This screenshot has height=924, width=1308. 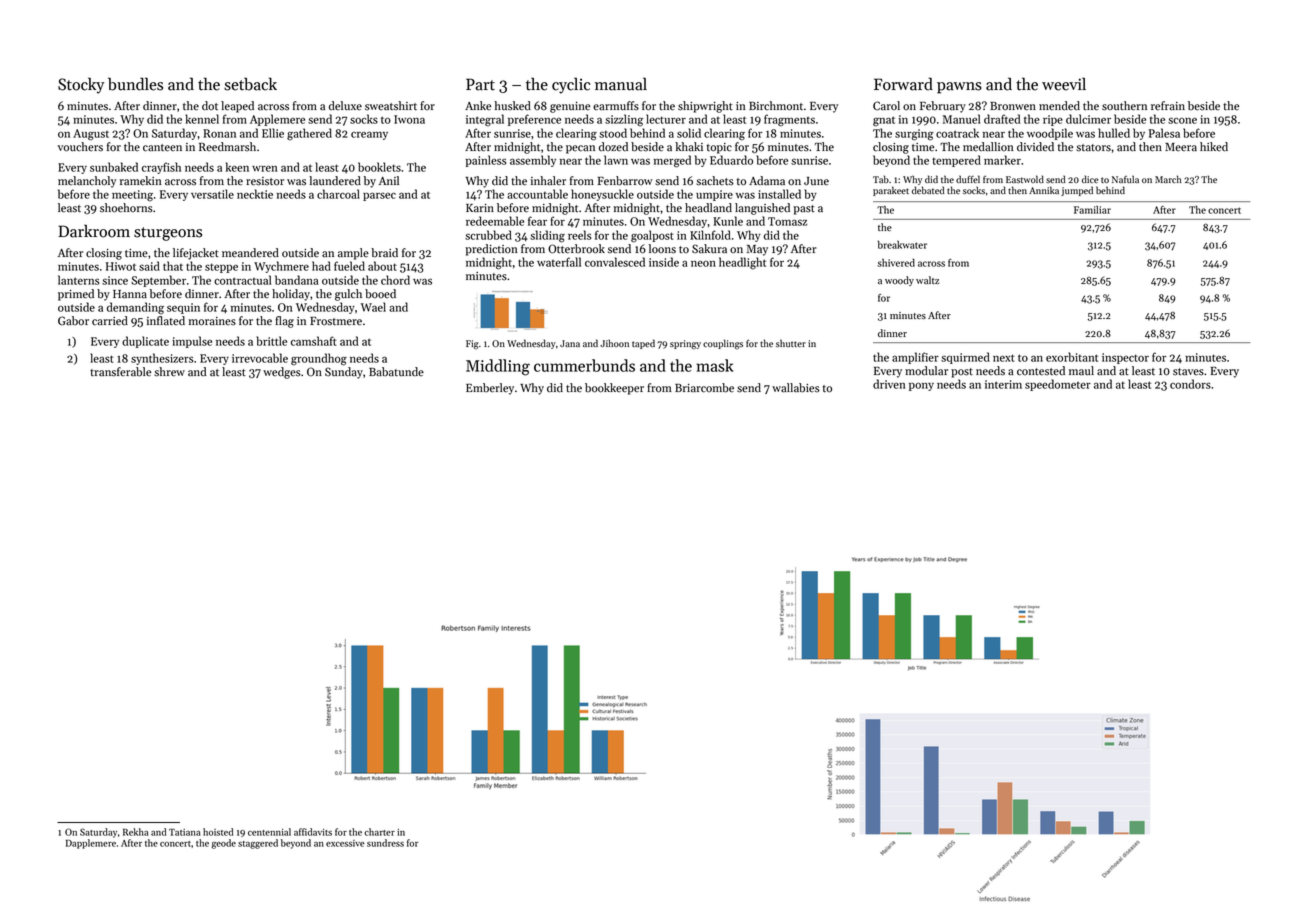 I want to click on Emberley, so click(x=490, y=389).
